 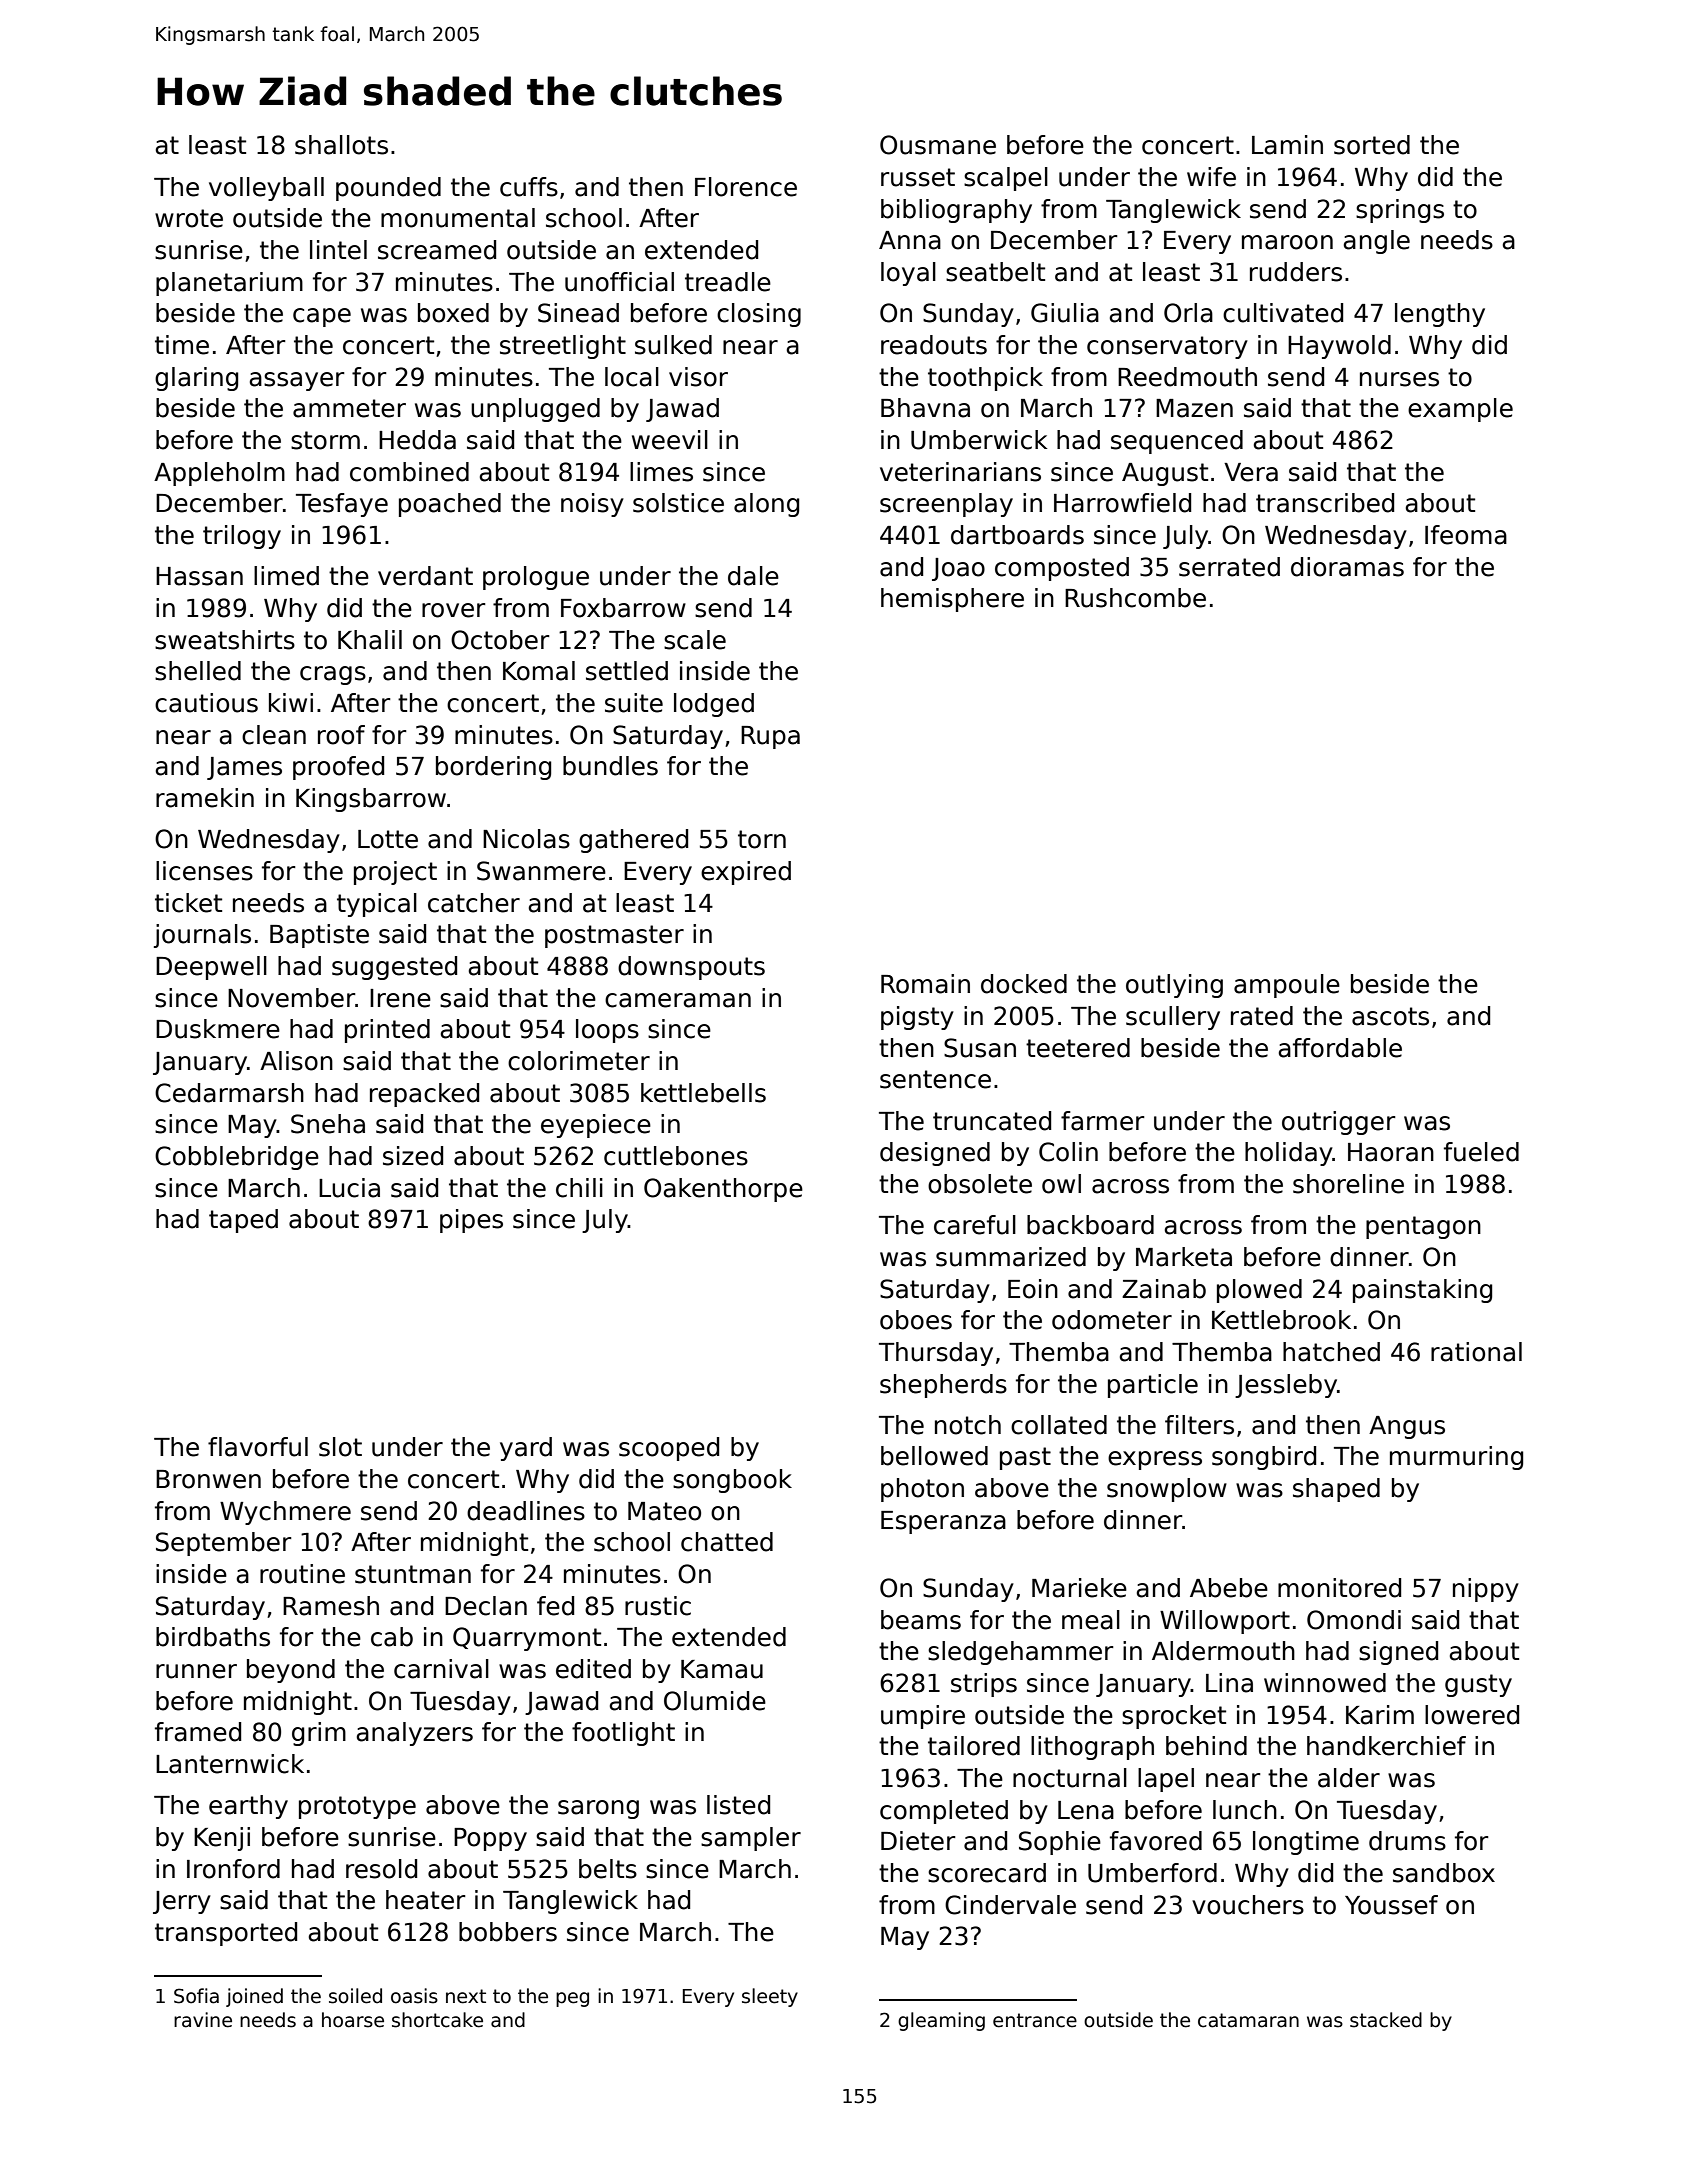 What do you see at coordinates (1225, 1622) in the page?
I see `Willowport` at bounding box center [1225, 1622].
